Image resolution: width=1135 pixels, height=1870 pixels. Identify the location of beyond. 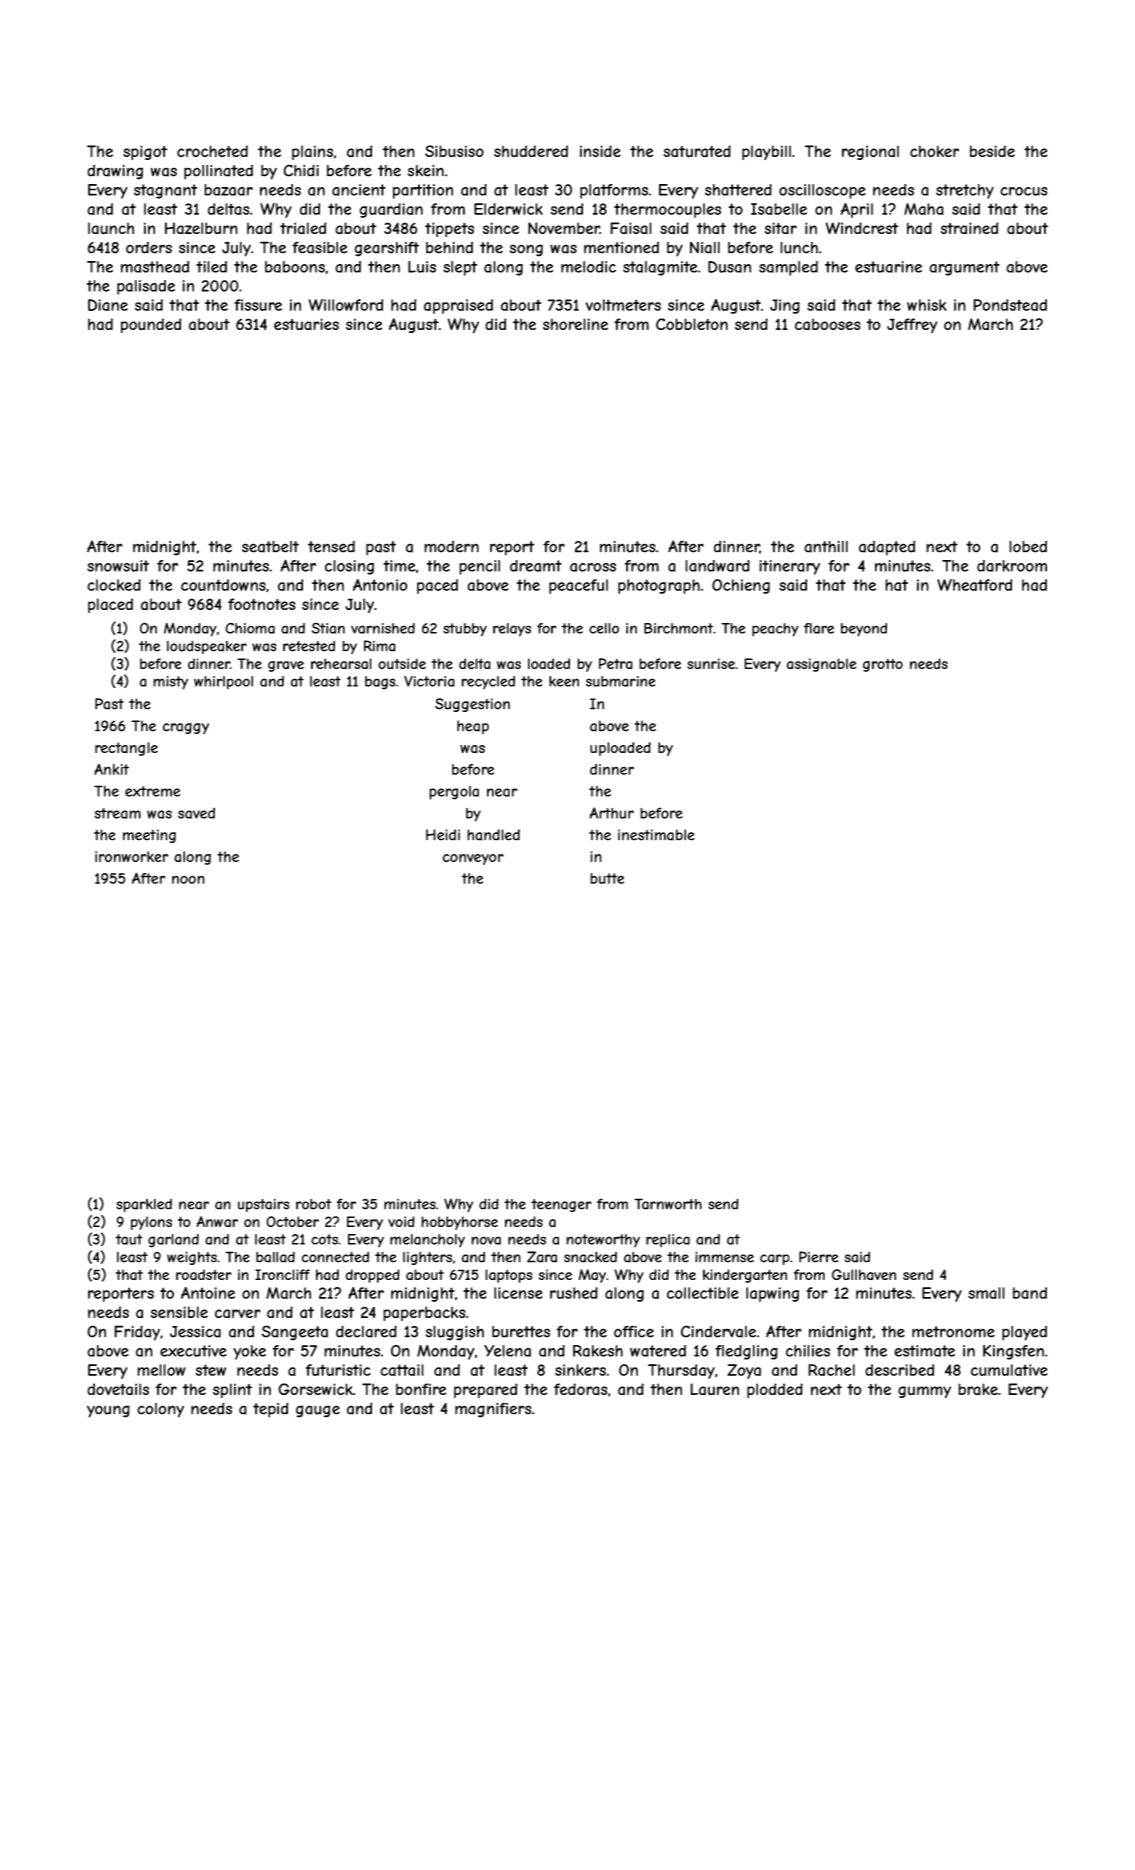
(864, 630).
